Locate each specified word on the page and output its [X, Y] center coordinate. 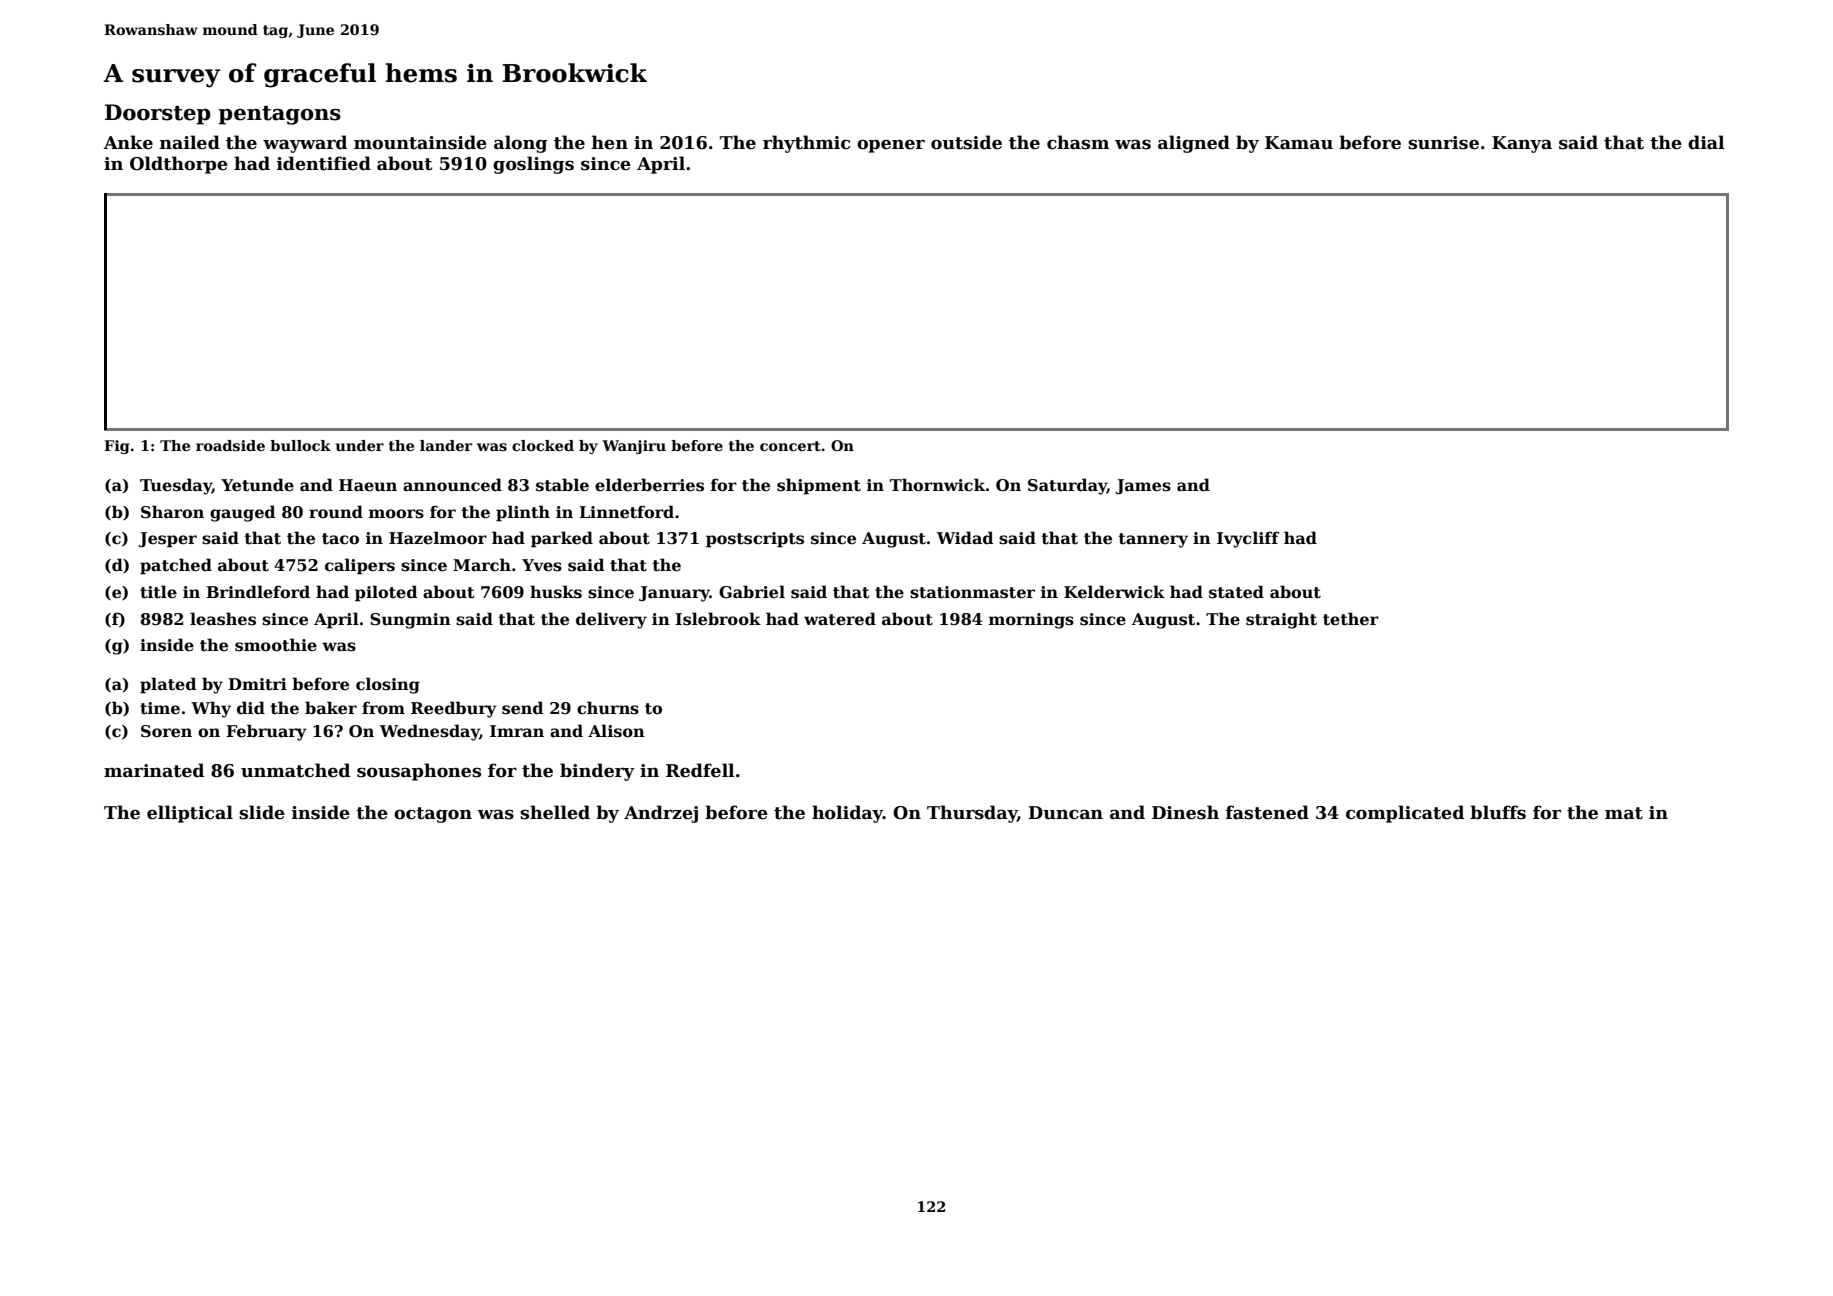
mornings [1031, 621]
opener [891, 146]
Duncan [1065, 813]
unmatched [295, 770]
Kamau [1299, 143]
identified [324, 163]
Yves [542, 565]
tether [1351, 619]
